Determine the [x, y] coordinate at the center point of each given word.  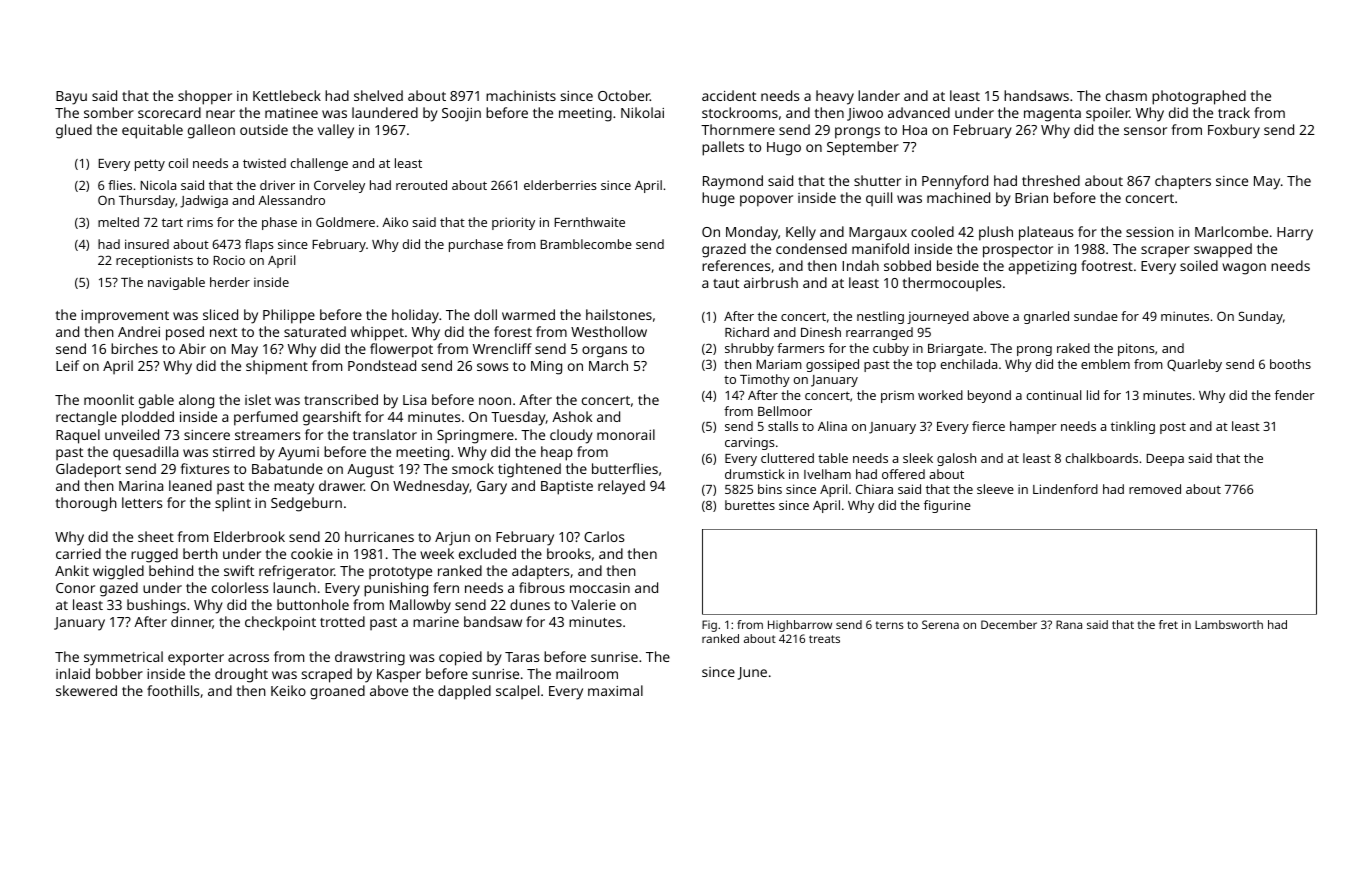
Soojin [461, 115]
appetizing [1042, 268]
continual [1053, 395]
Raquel [78, 436]
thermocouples [952, 284]
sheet [156, 536]
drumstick [755, 474]
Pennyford [955, 182]
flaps [259, 245]
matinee [291, 113]
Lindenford [1065, 489]
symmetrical [123, 658]
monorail [626, 434]
